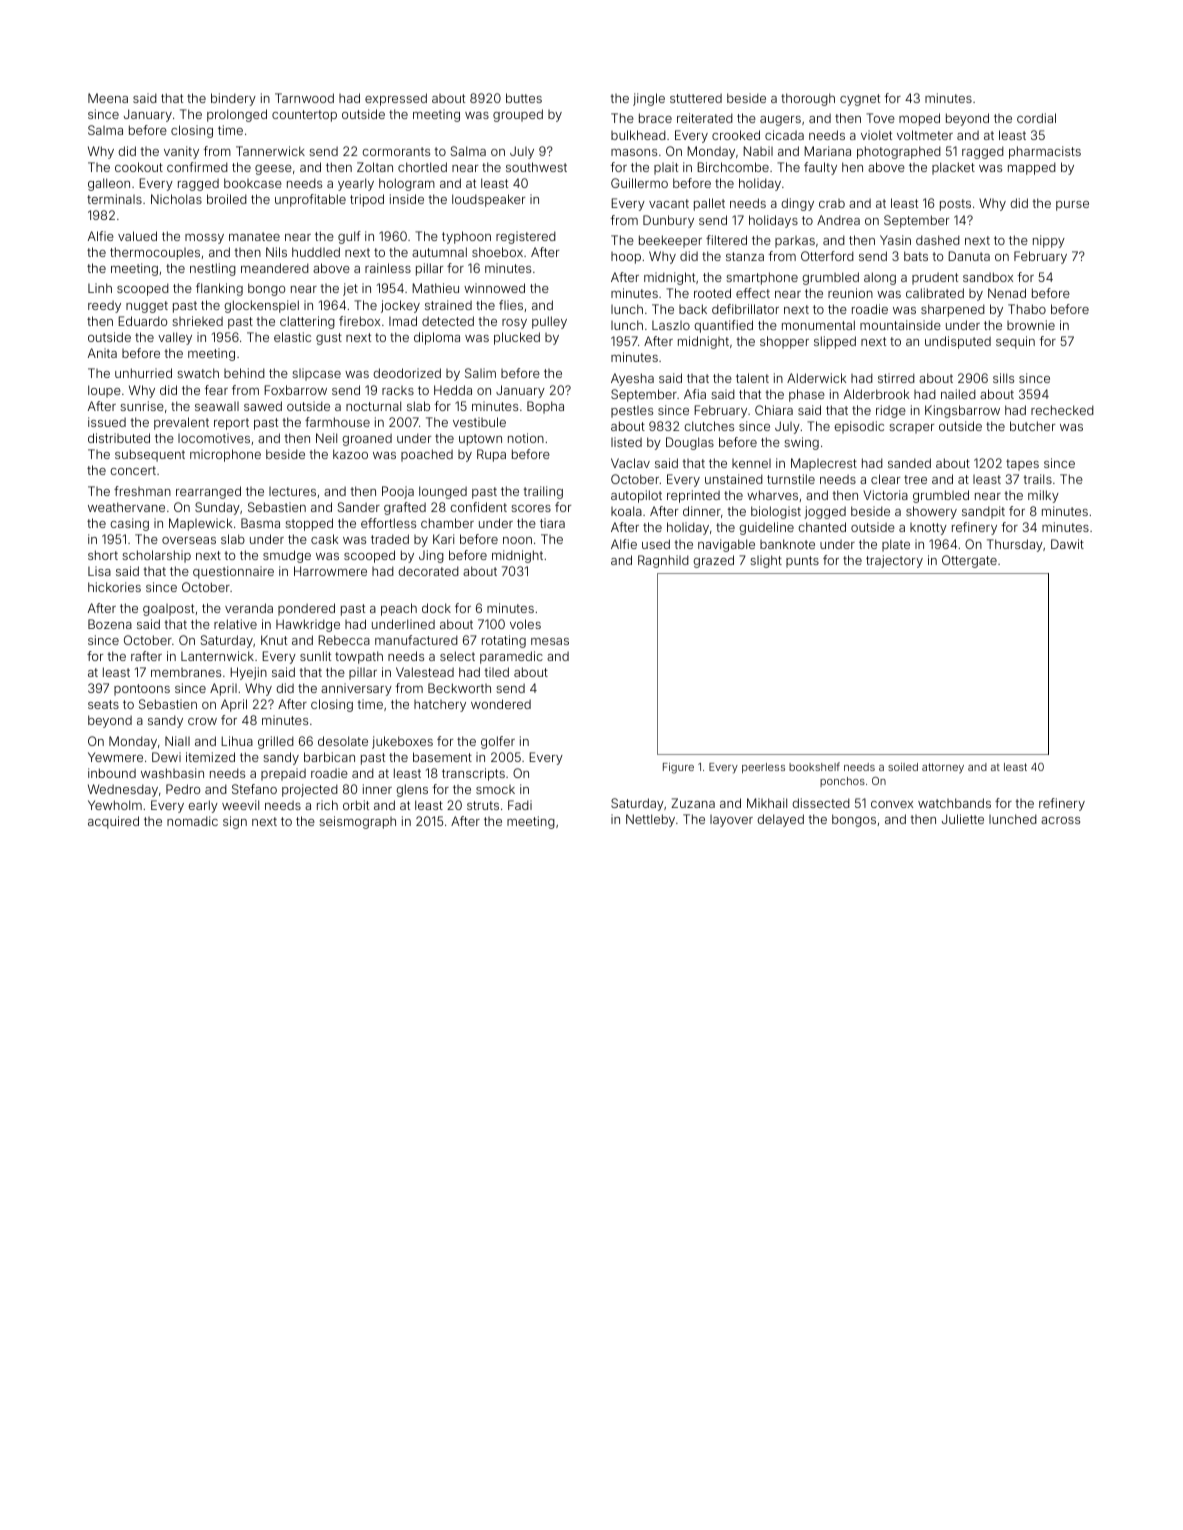 Image resolution: width=1183 pixels, height=1530 pixels. Describe the element at coordinates (733, 167) in the screenshot. I see `Birchcombe` at that location.
